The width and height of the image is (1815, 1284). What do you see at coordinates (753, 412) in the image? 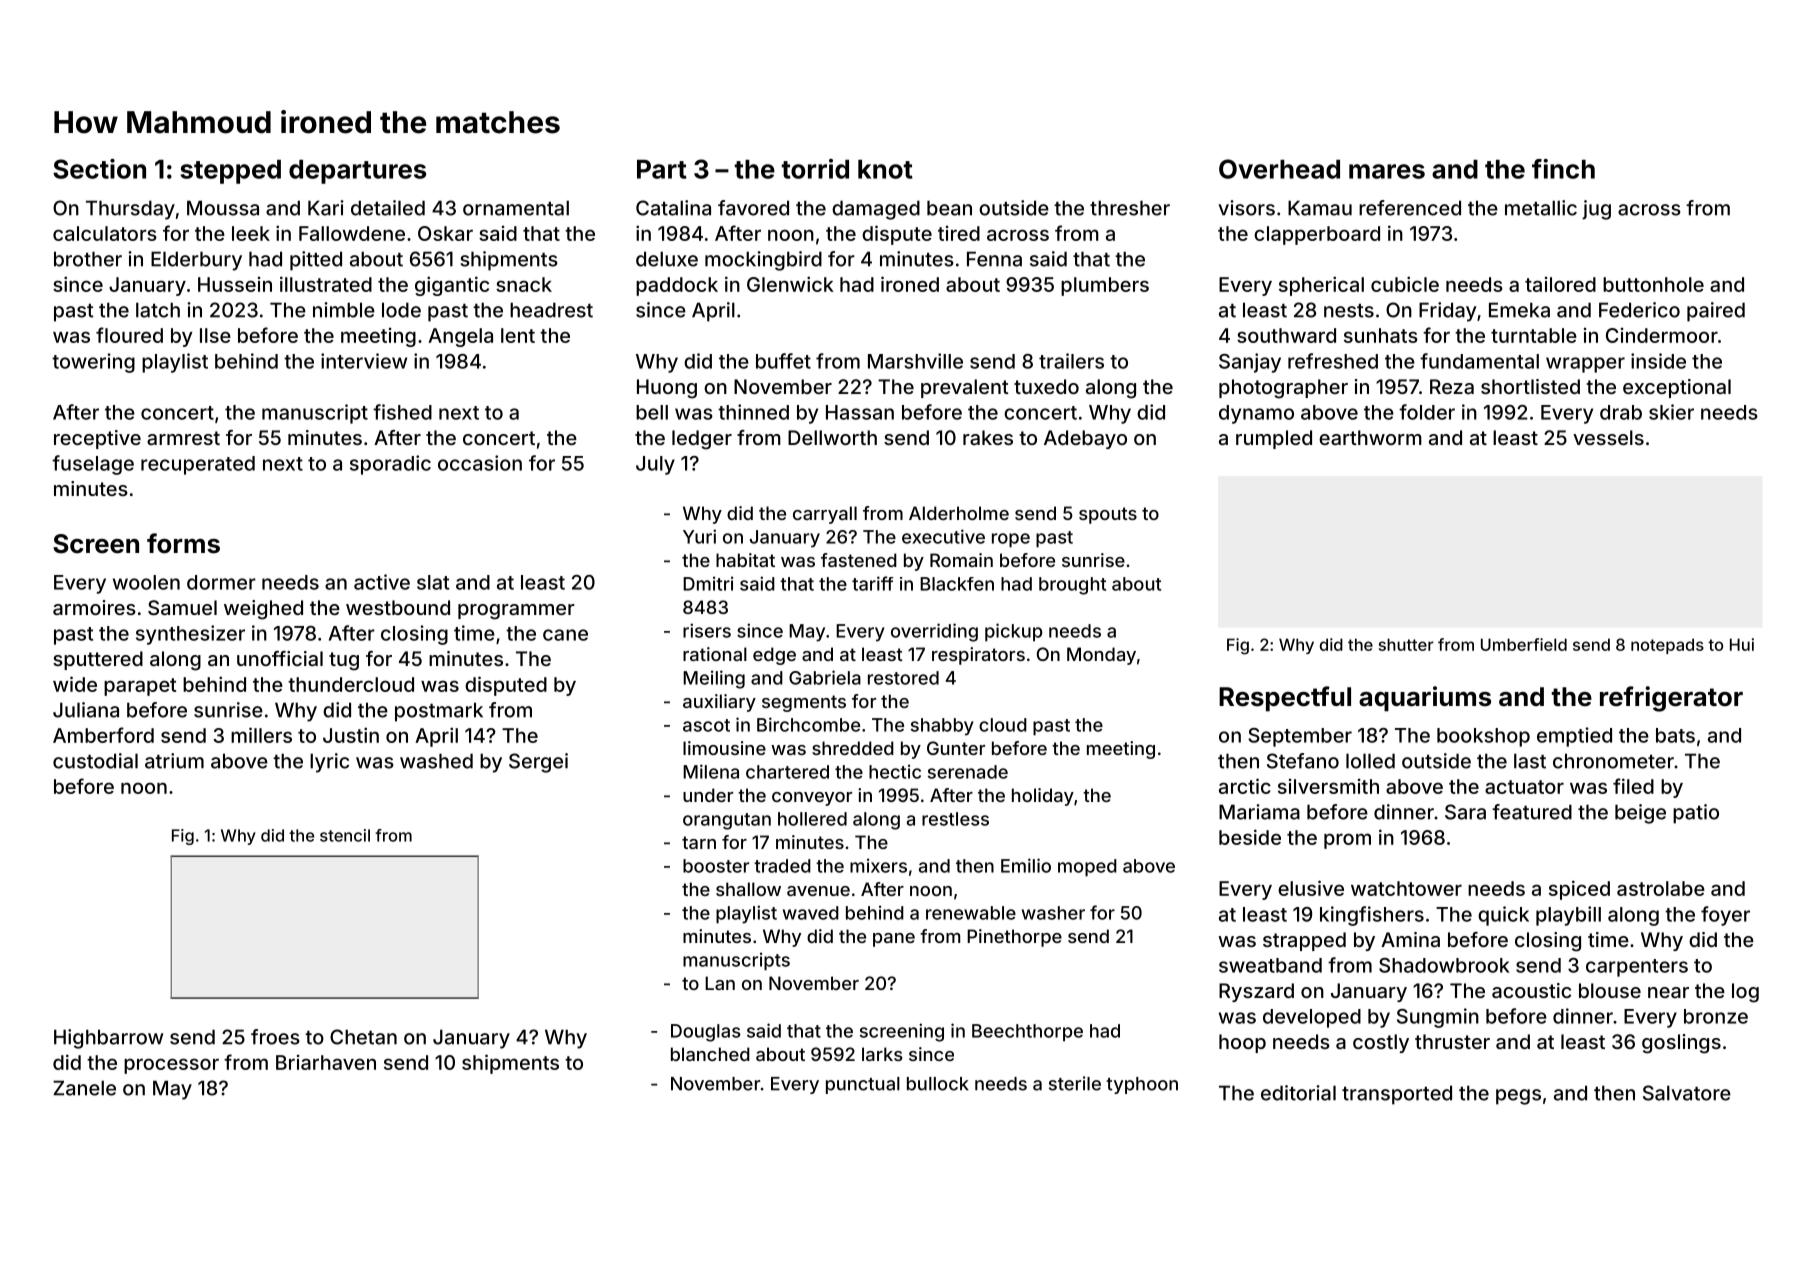
I see `thinned` at bounding box center [753, 412].
